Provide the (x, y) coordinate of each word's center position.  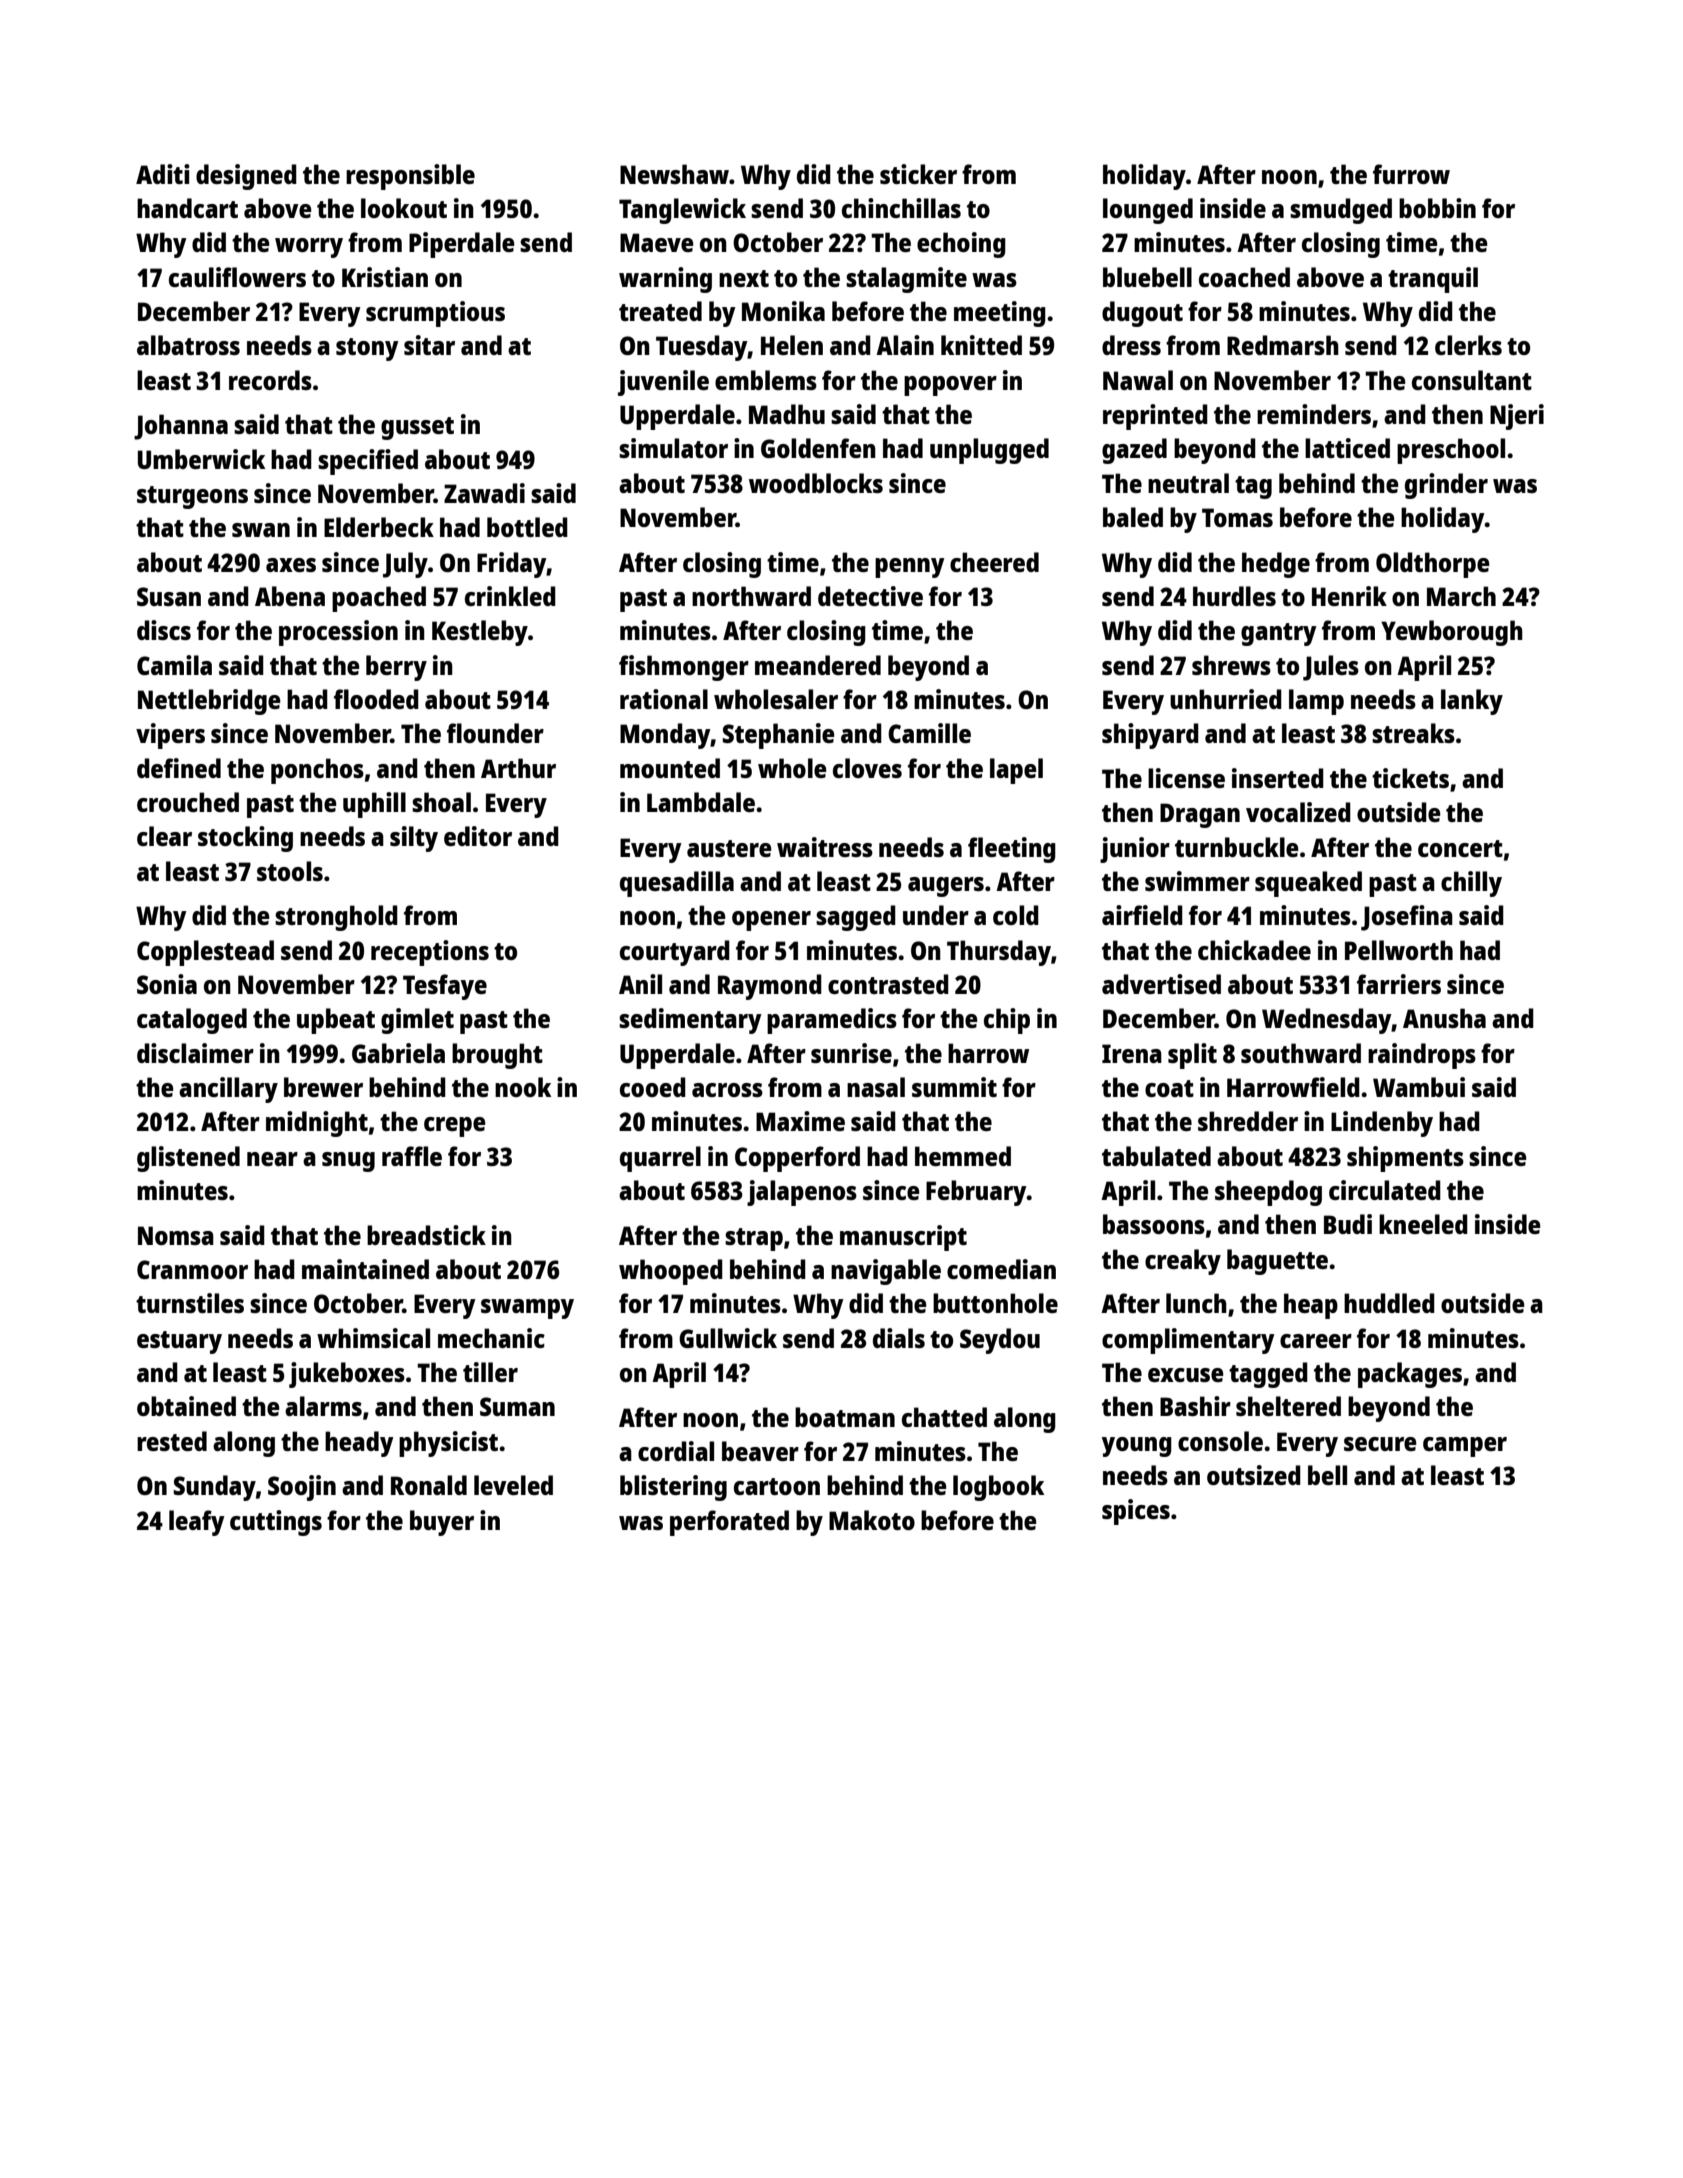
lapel (1016, 771)
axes (291, 565)
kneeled (1423, 1224)
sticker (918, 174)
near (272, 1159)
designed (246, 177)
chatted (944, 1417)
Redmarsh (1283, 345)
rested (172, 1441)
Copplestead (205, 953)
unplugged (989, 451)
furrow (1411, 174)
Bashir (1195, 1406)
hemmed (963, 1156)
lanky (1472, 702)
